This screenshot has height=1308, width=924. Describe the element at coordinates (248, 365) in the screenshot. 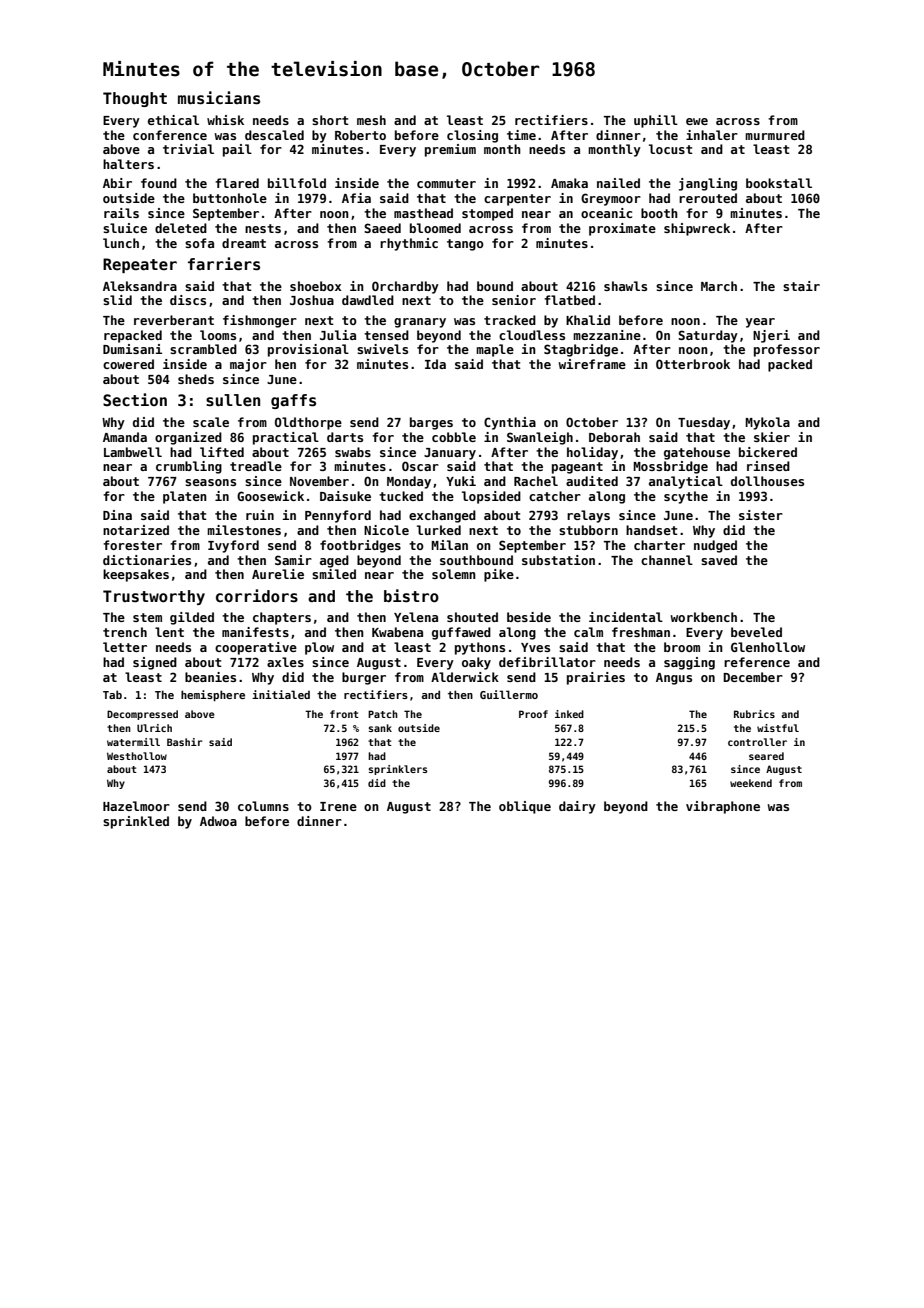

I see `major` at that location.
